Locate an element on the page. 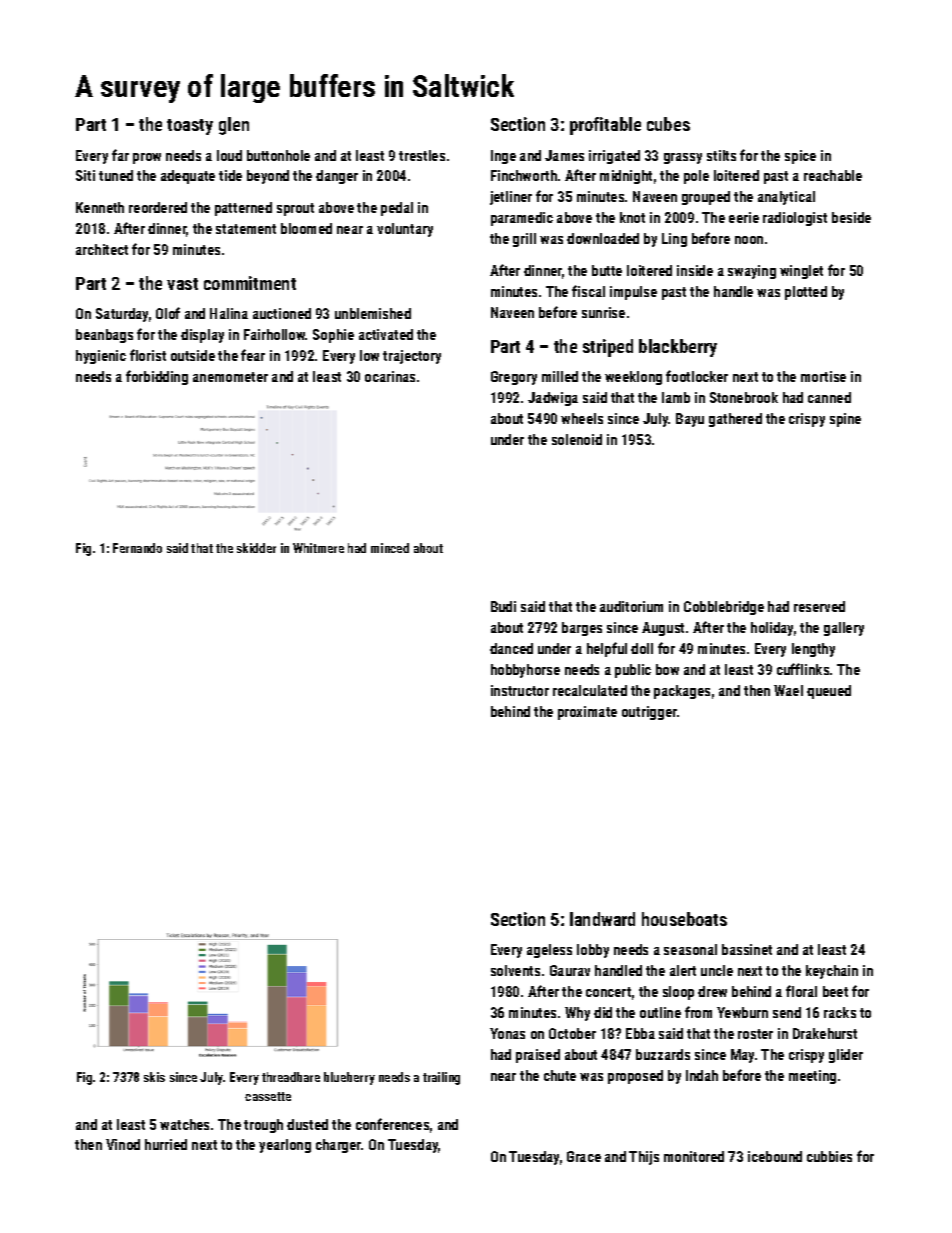  Cobblebridge is located at coordinates (724, 608).
